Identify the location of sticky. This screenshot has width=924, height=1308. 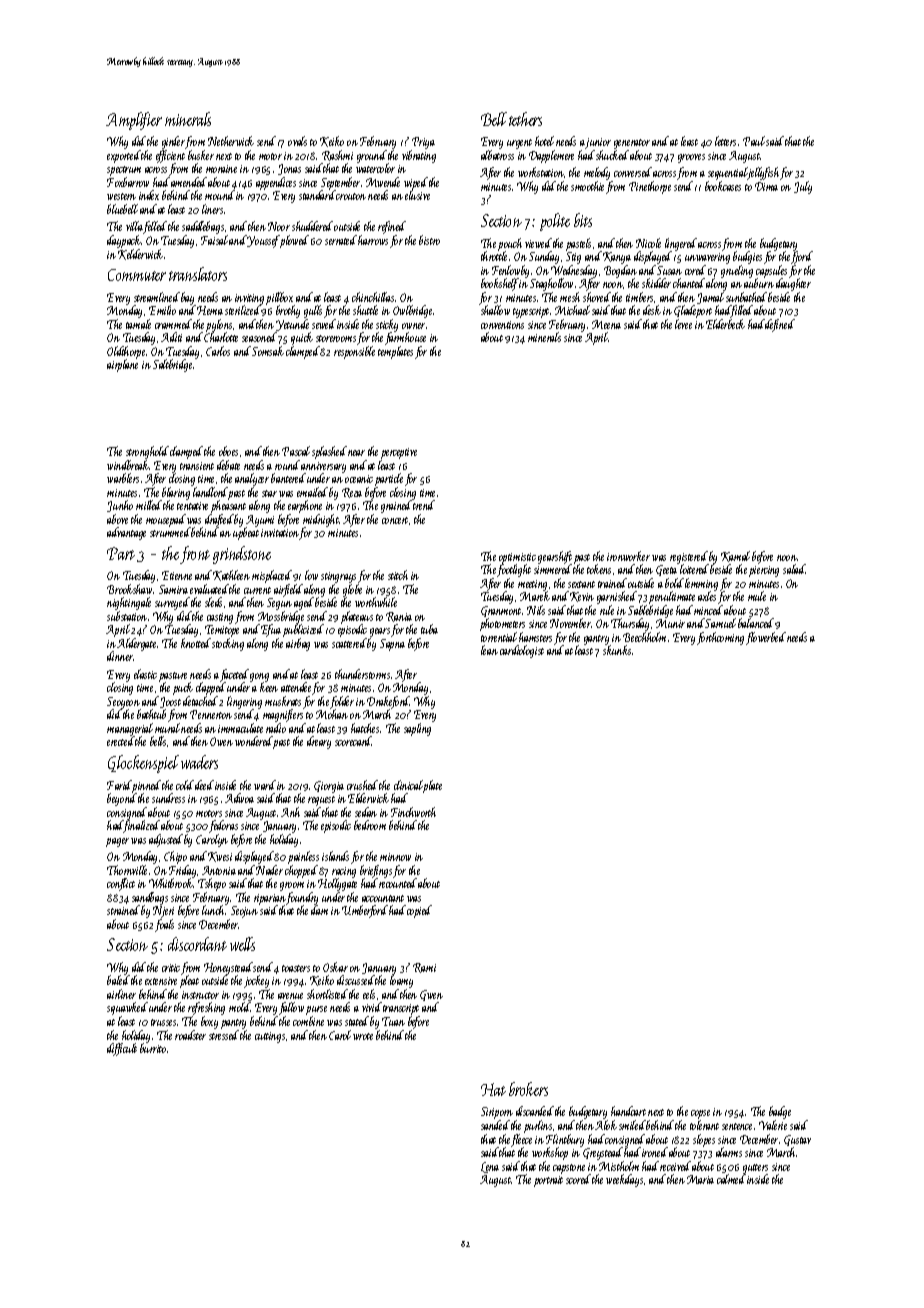
(387, 325).
